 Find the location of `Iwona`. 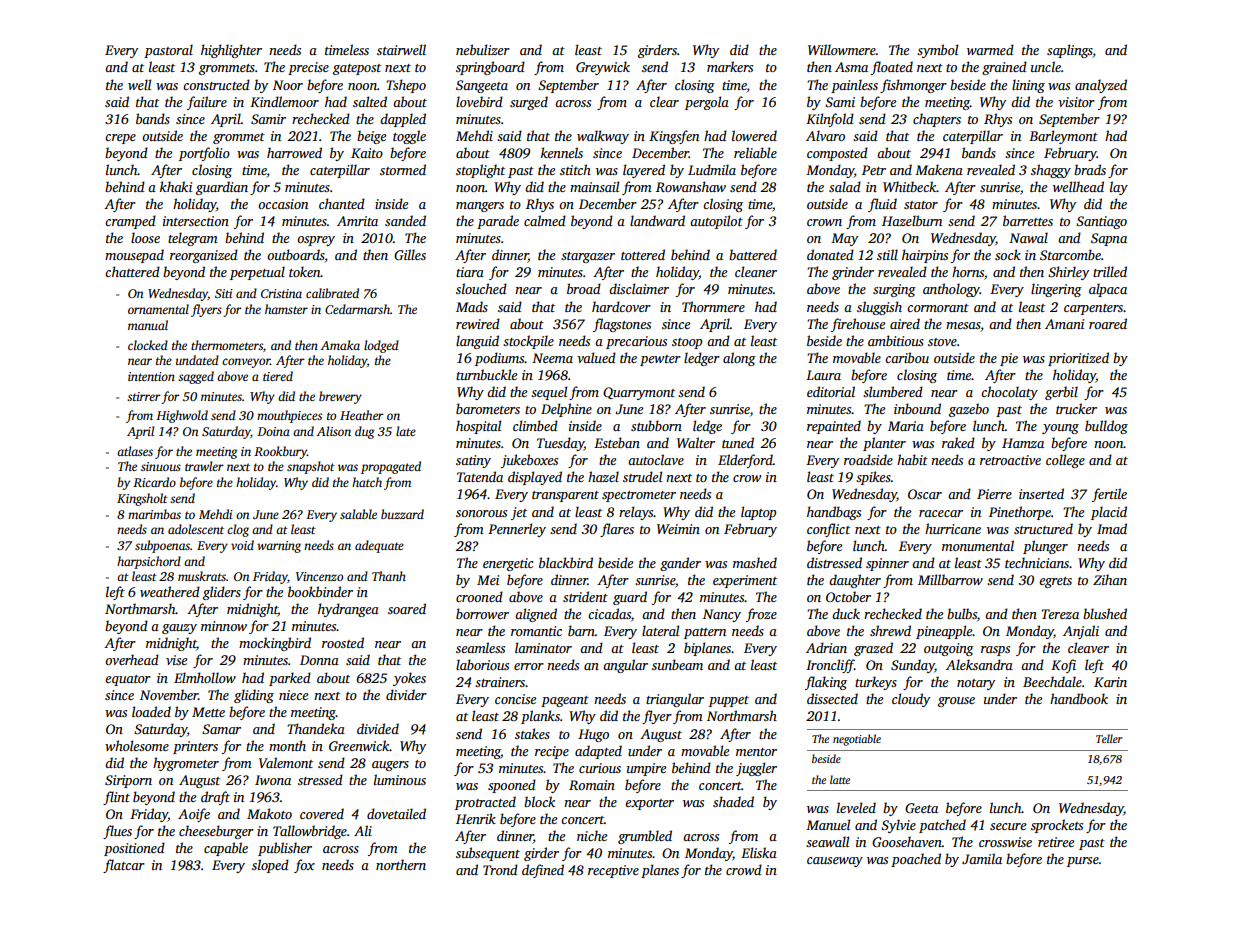

Iwona is located at coordinates (273, 780).
